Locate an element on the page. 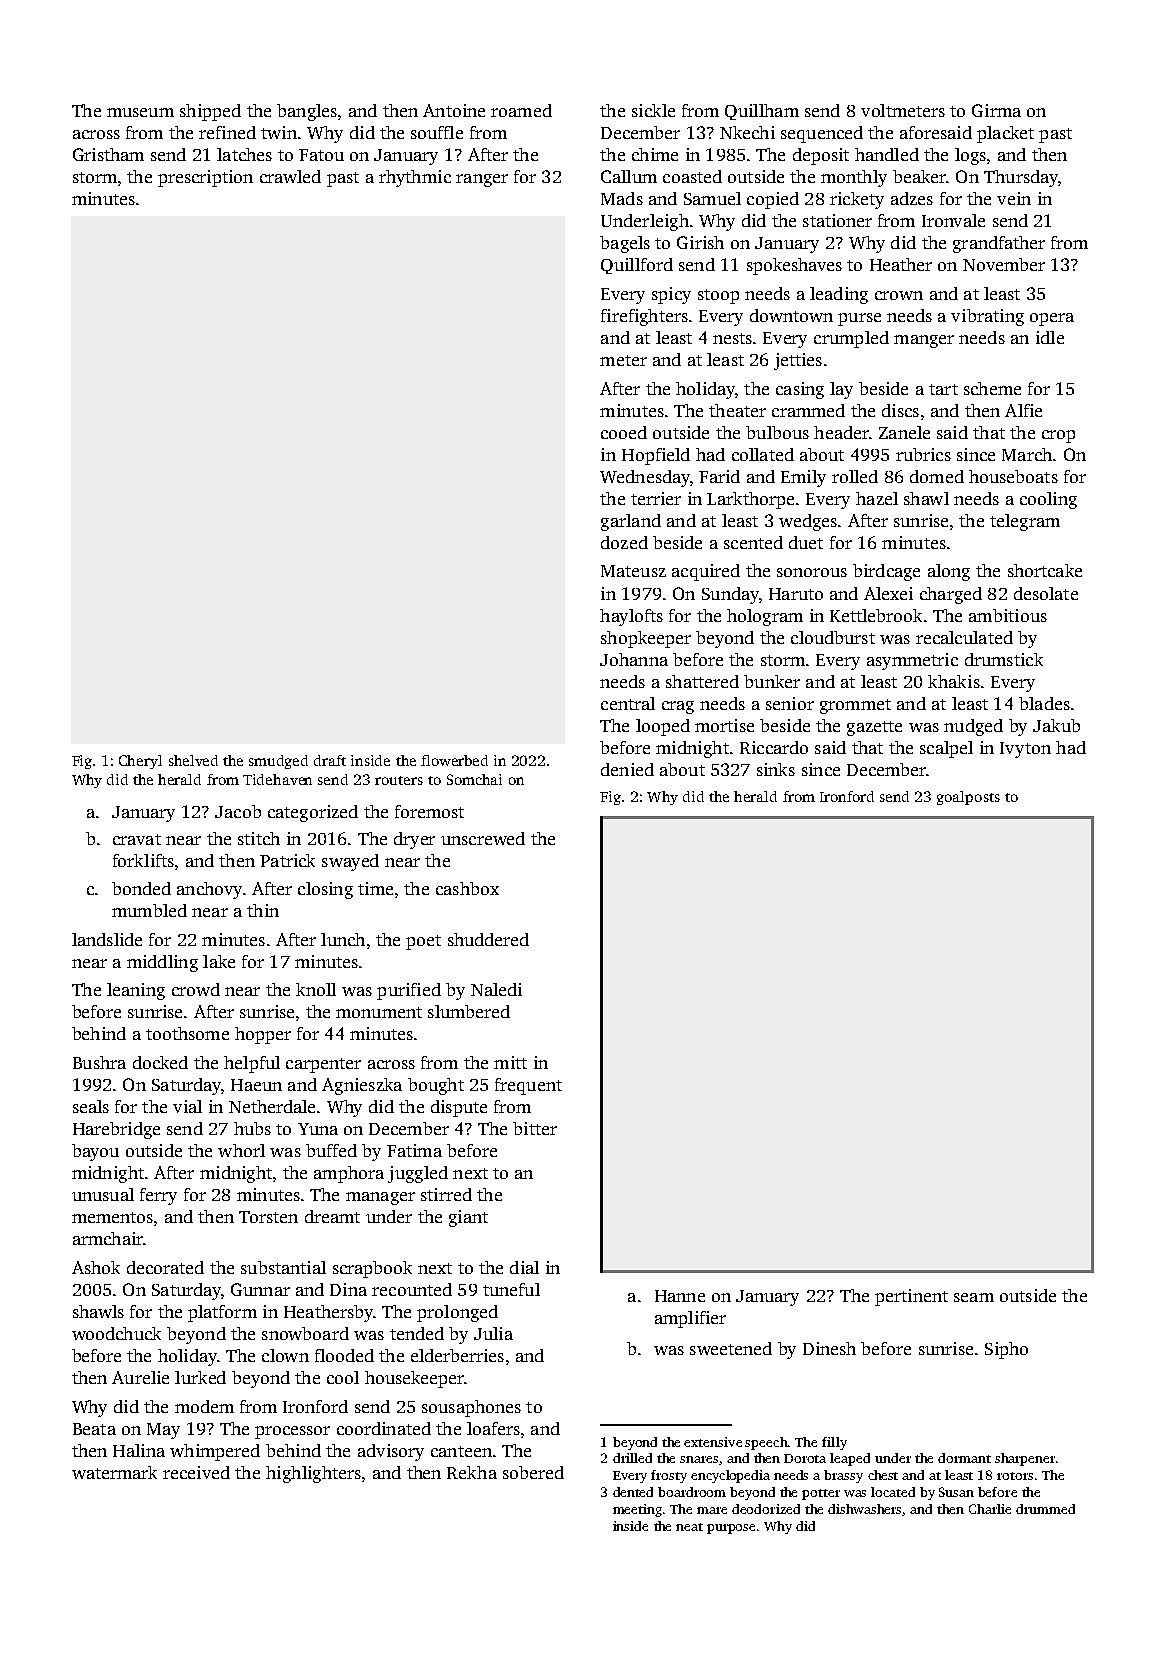  prescription is located at coordinates (205, 178).
